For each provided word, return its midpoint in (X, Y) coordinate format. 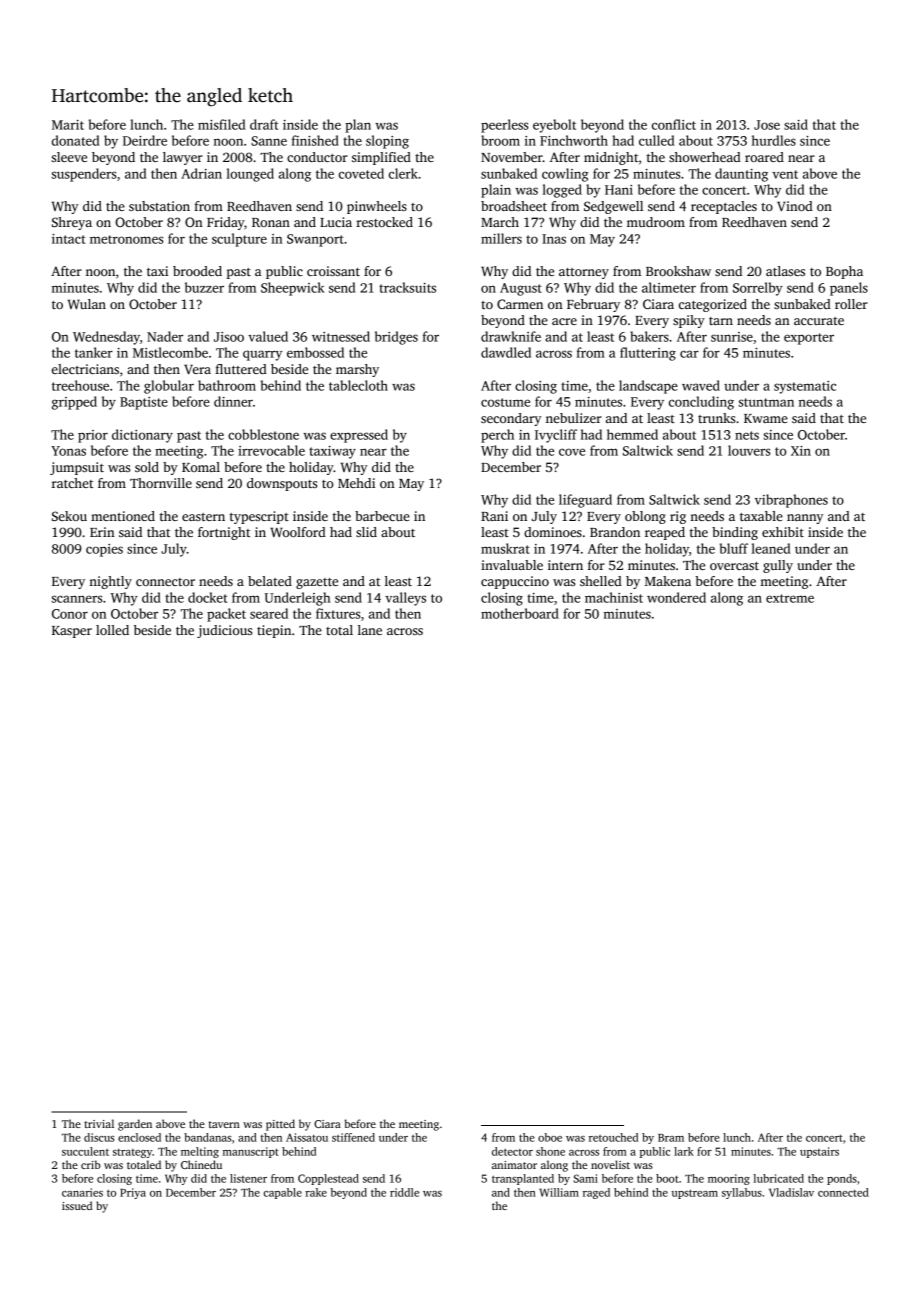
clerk (403, 173)
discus (99, 1137)
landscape (648, 387)
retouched (613, 1137)
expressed (359, 436)
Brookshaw (678, 271)
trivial (99, 1123)
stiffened (353, 1137)
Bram (671, 1138)
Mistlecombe (170, 352)
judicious (224, 631)
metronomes (127, 239)
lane (370, 630)
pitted (280, 1125)
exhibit (783, 532)
